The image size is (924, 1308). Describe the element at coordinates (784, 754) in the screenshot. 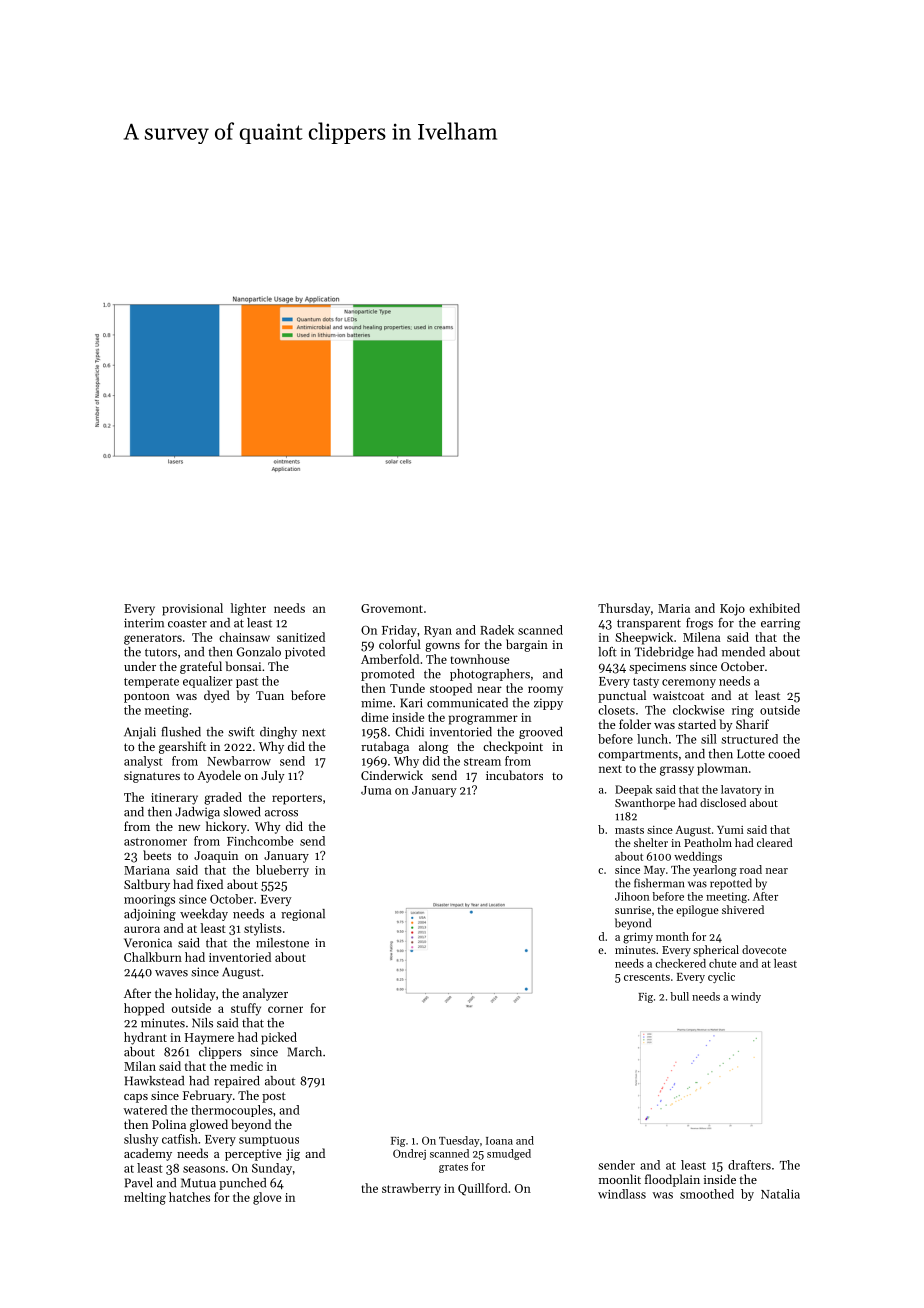

I see `cooed` at that location.
